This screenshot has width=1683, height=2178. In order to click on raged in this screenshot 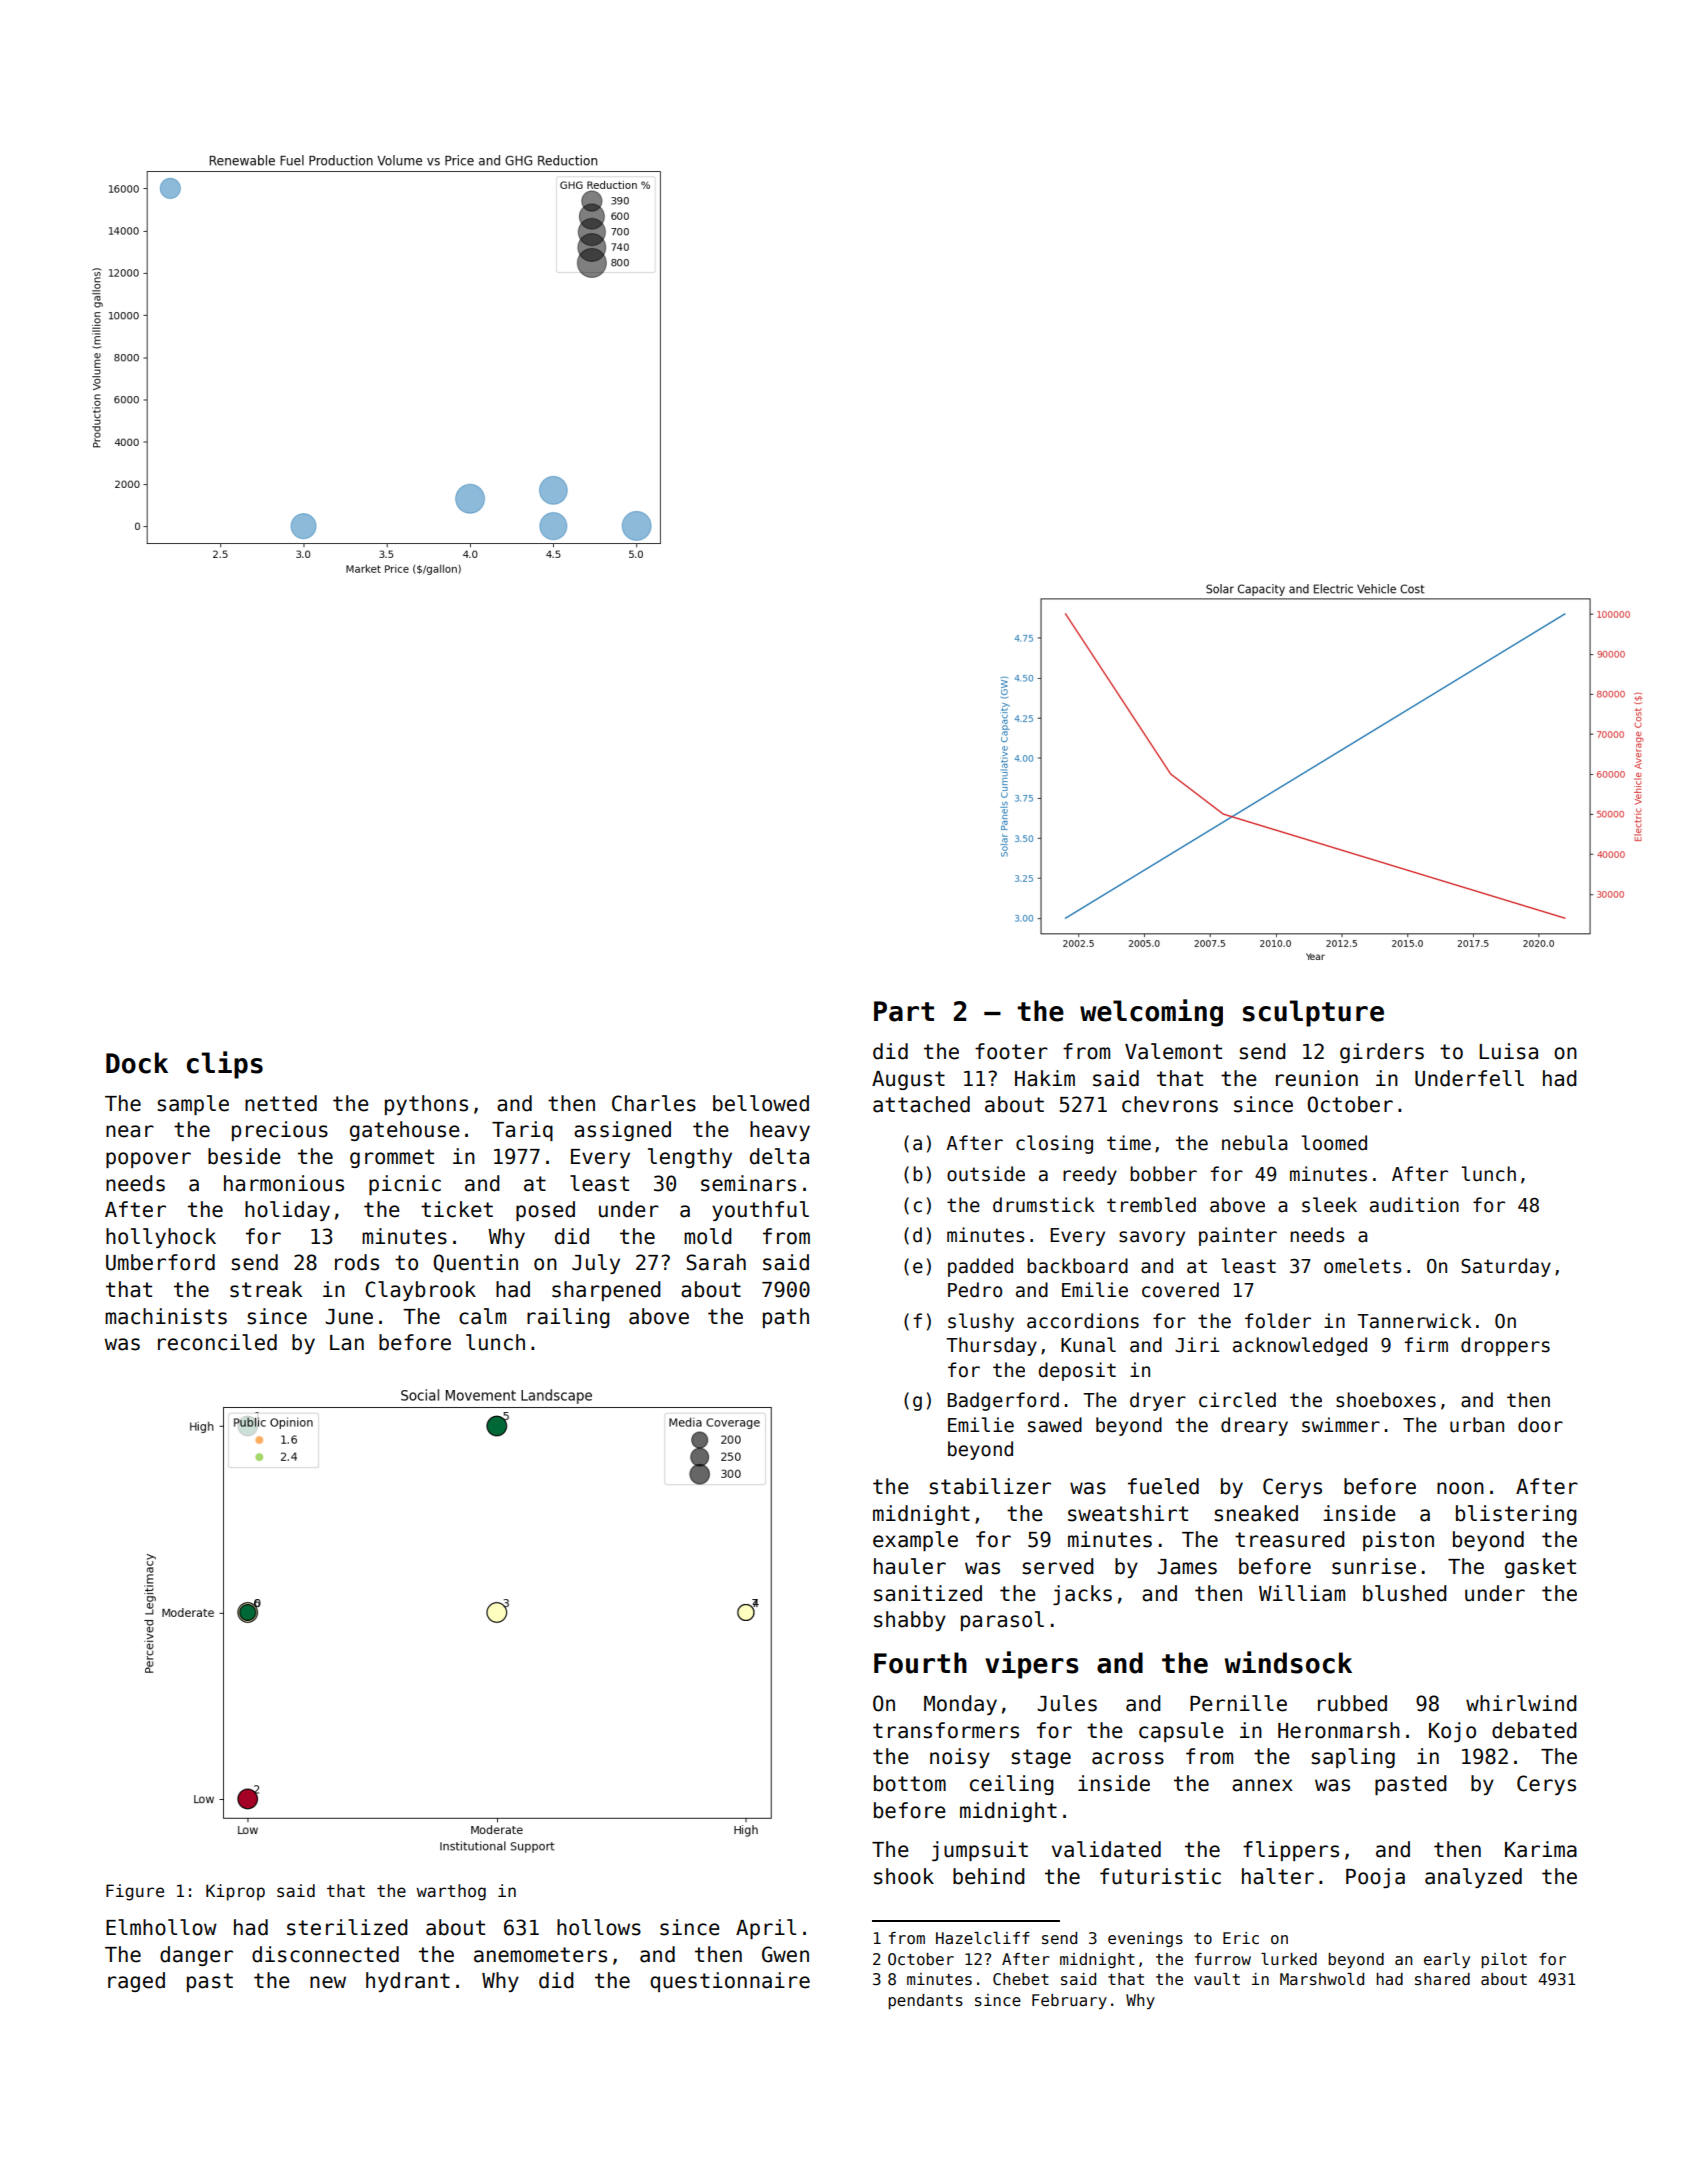, I will do `click(136, 1982)`.
